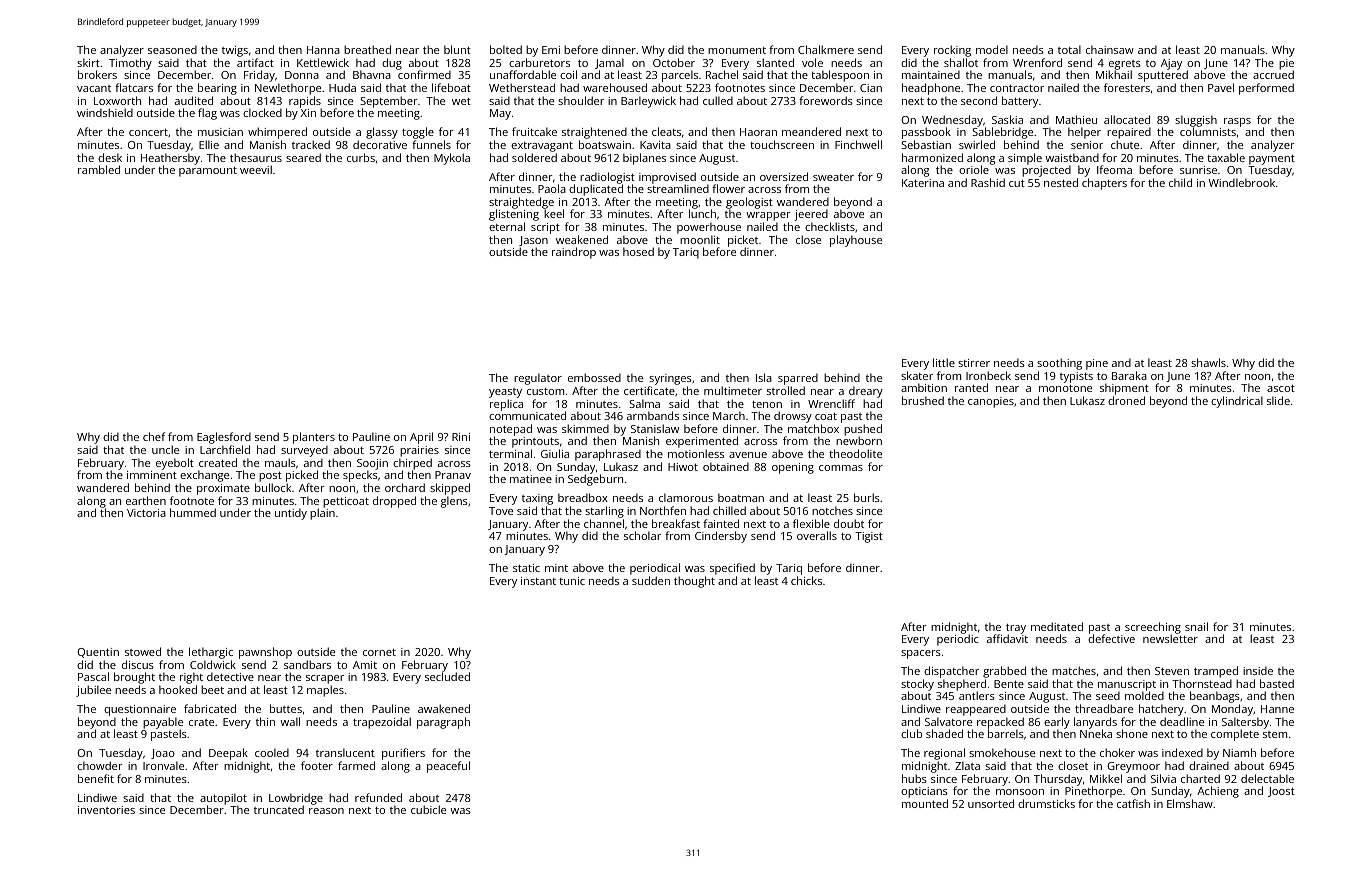 The height and width of the screenshot is (887, 1372). I want to click on ascot, so click(1281, 388).
